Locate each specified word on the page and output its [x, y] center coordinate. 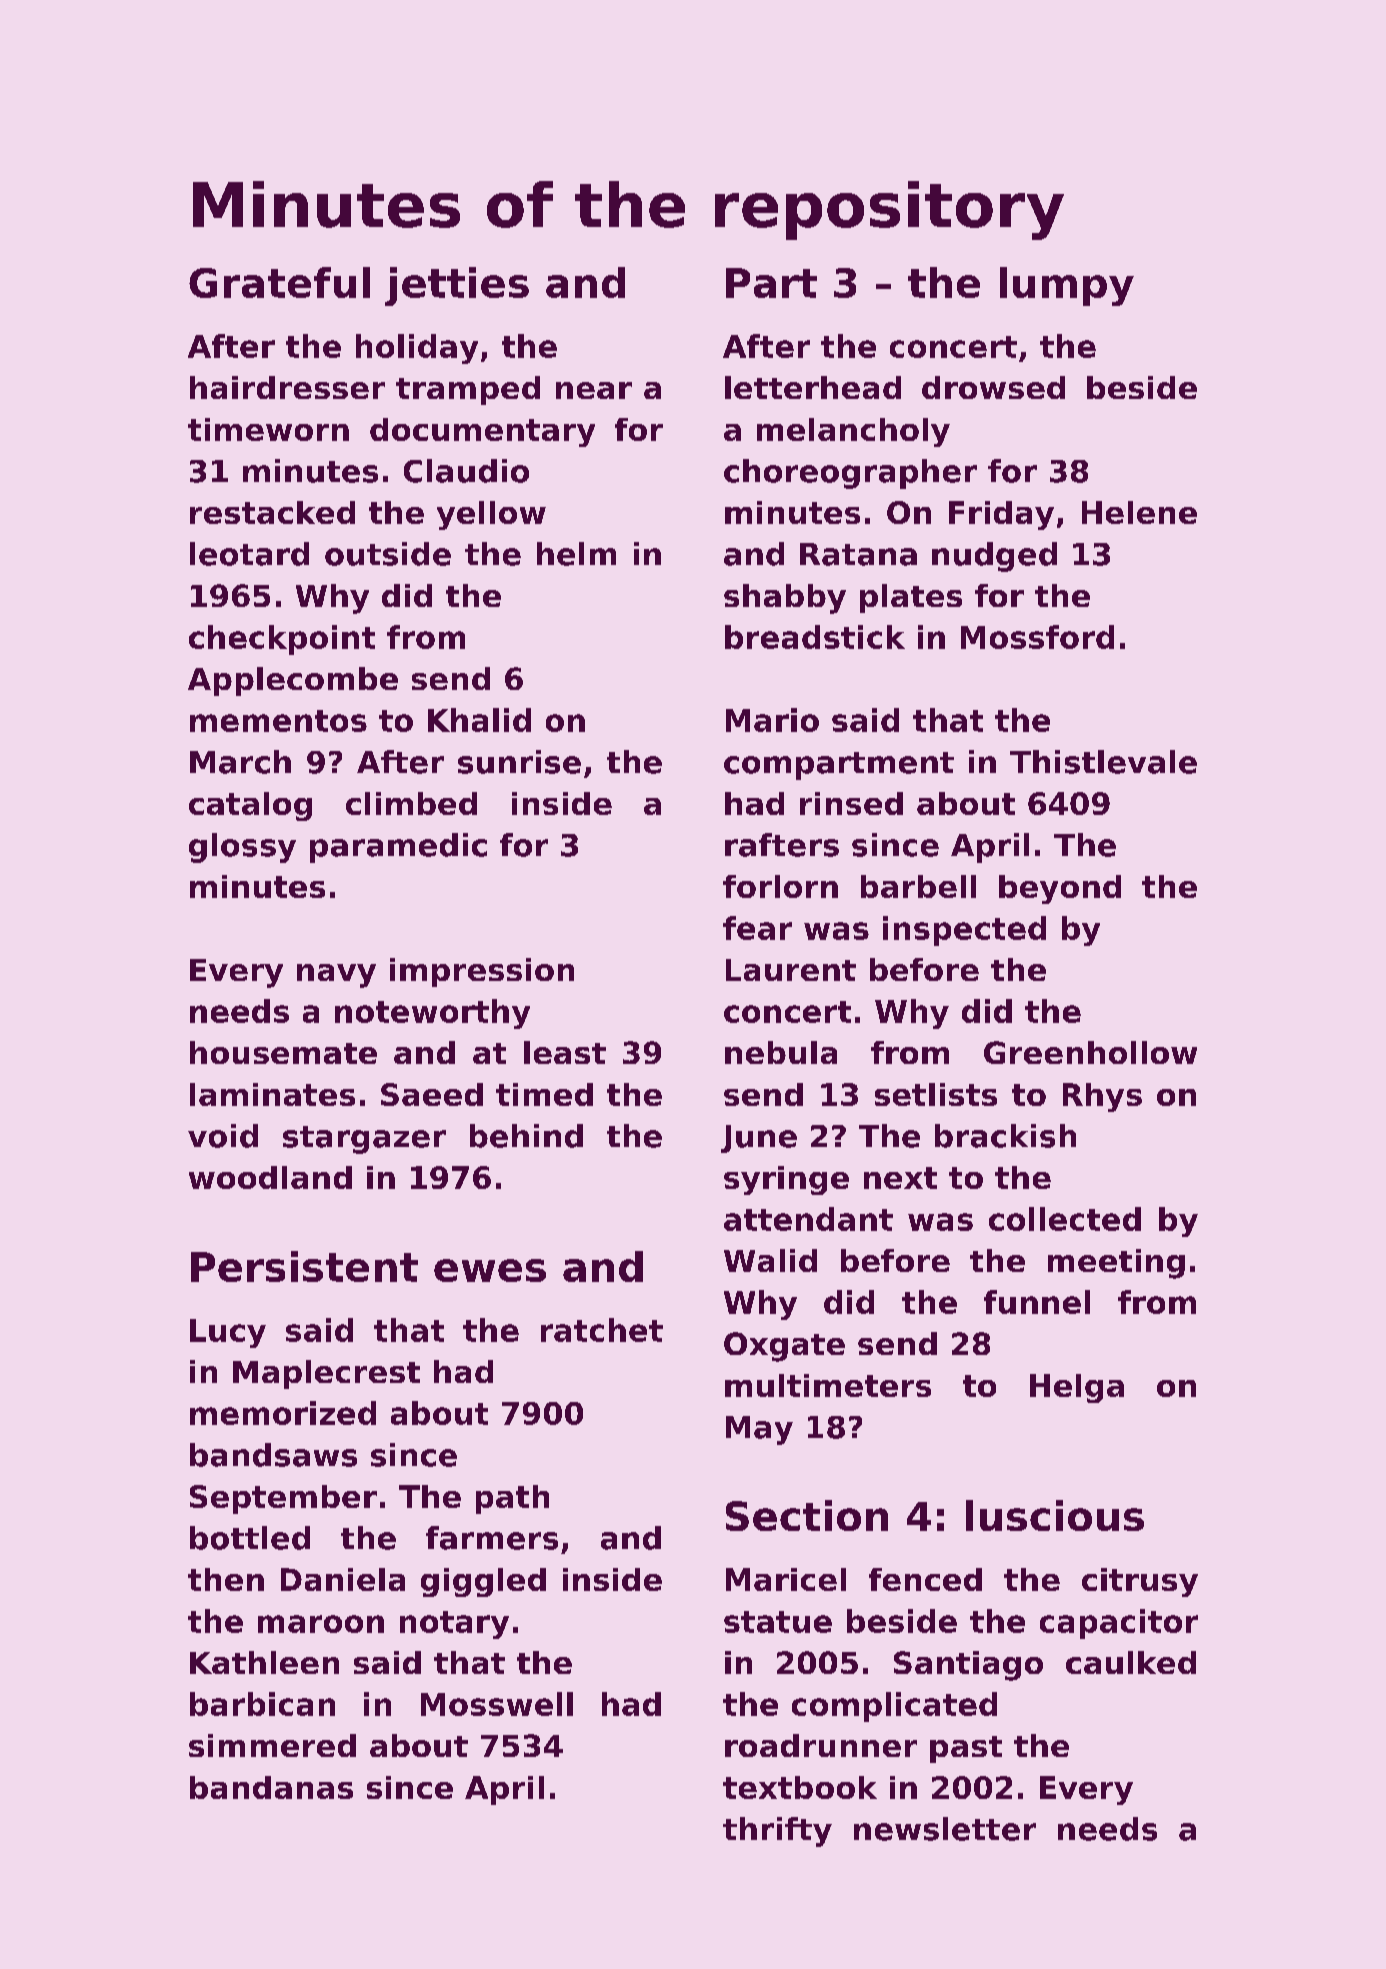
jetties [457, 286]
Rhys [1102, 1097]
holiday [417, 349]
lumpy [1067, 286]
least [565, 1052]
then [226, 1579]
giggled [483, 1582]
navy [336, 976]
